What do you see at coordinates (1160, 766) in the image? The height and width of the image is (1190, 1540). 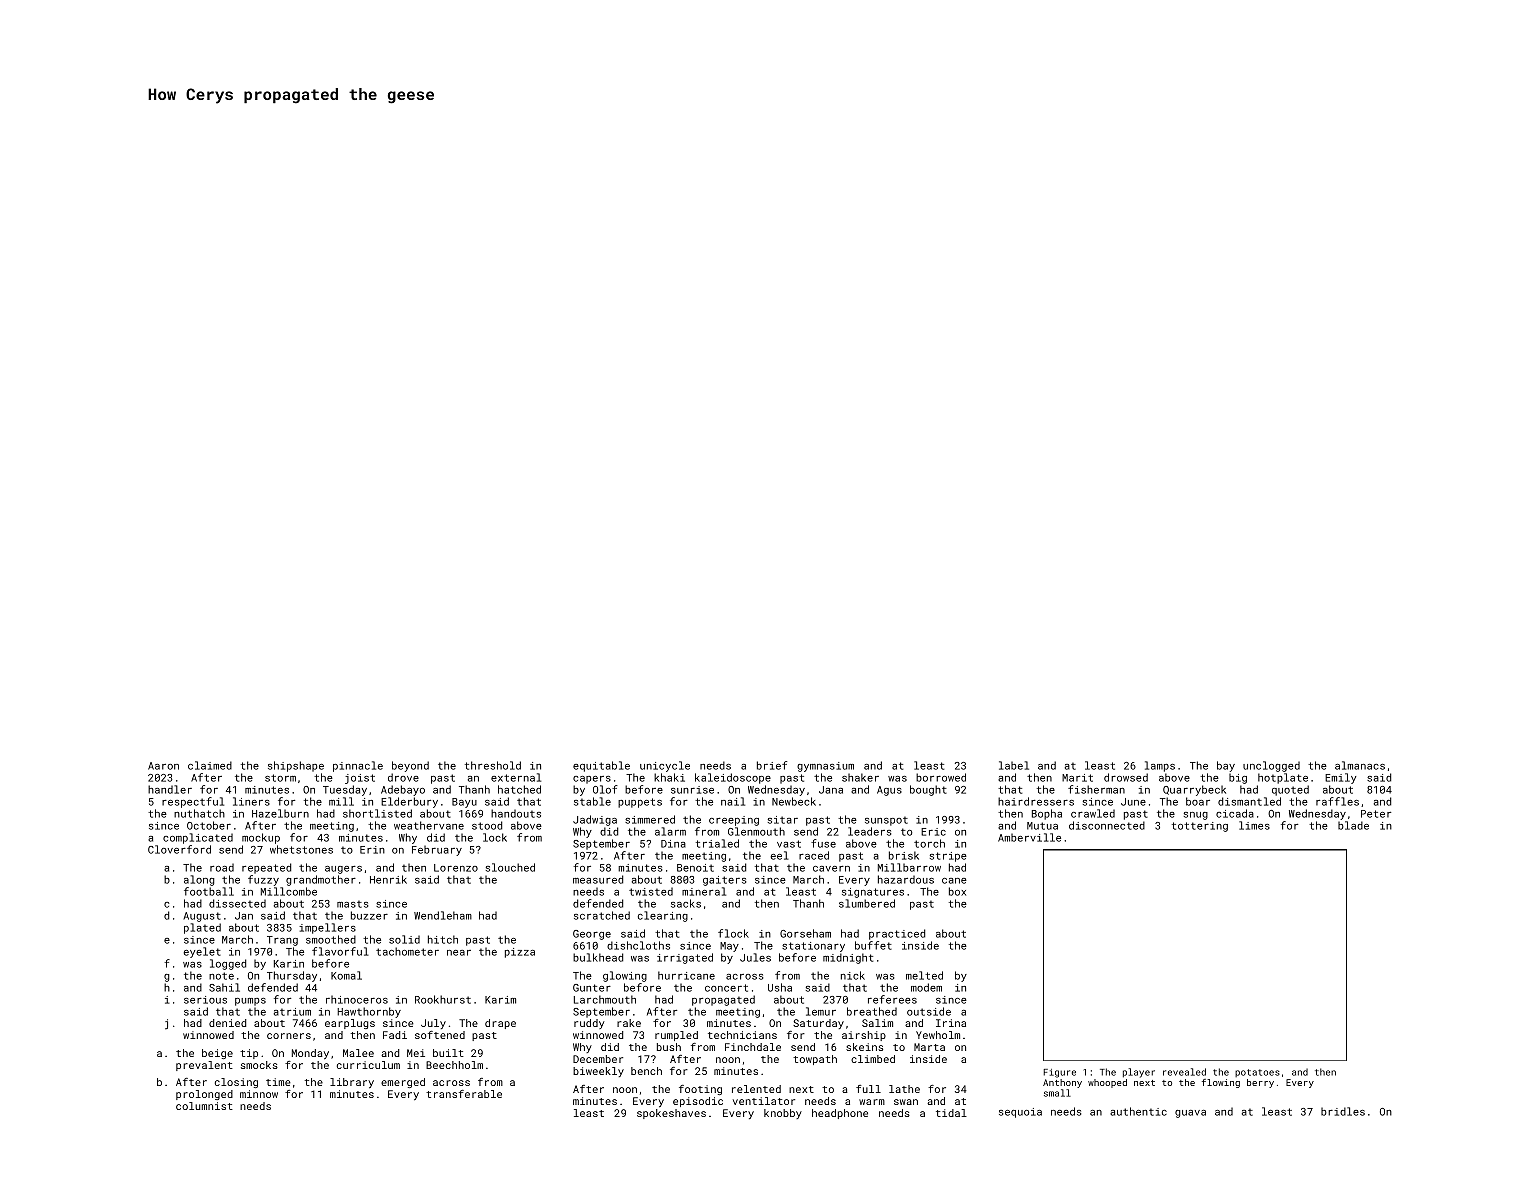 I see `lamps` at bounding box center [1160, 766].
